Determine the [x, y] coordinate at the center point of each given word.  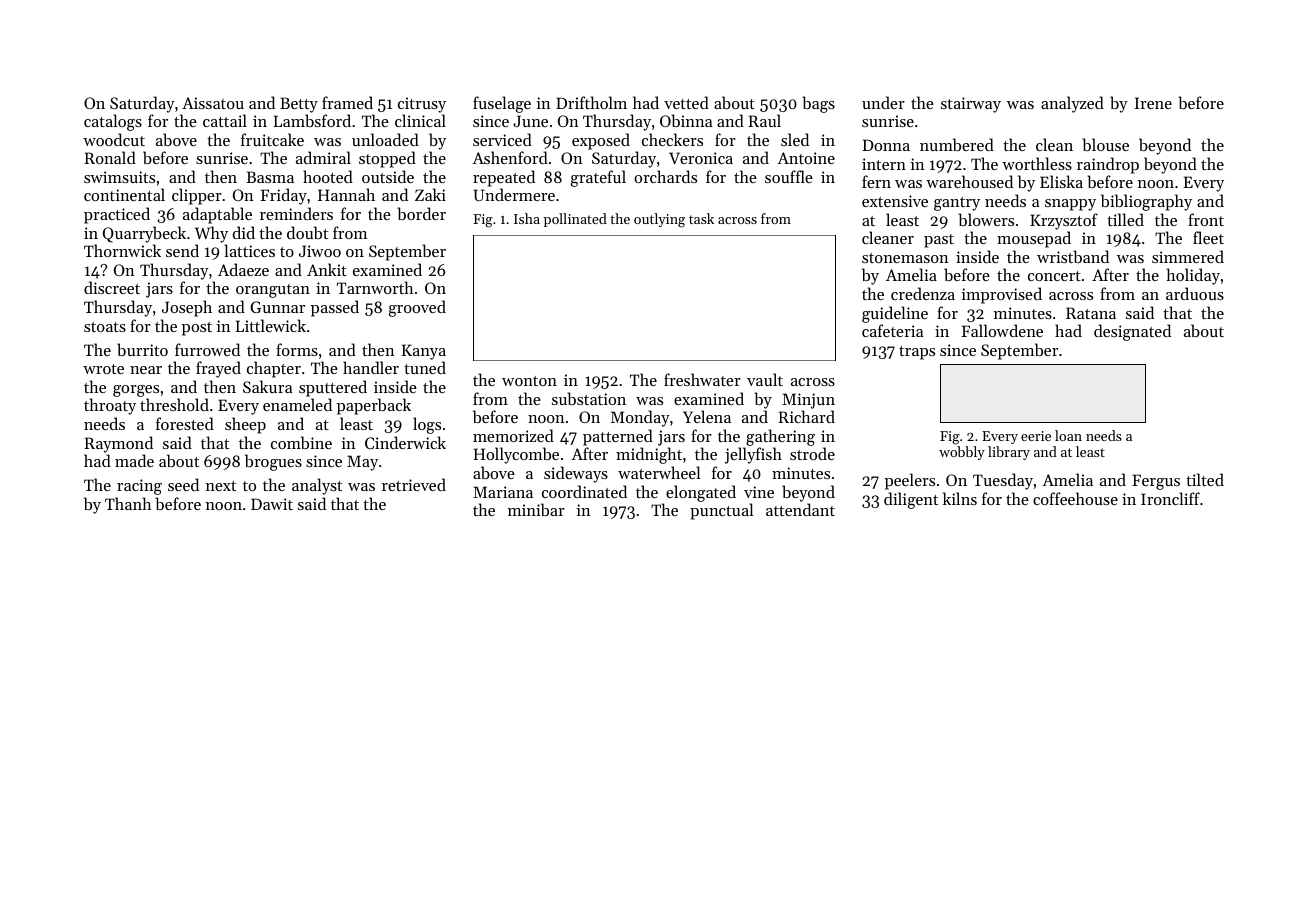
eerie [1036, 436]
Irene [1153, 103]
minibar [536, 509]
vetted [686, 102]
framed [347, 102]
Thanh [128, 503]
